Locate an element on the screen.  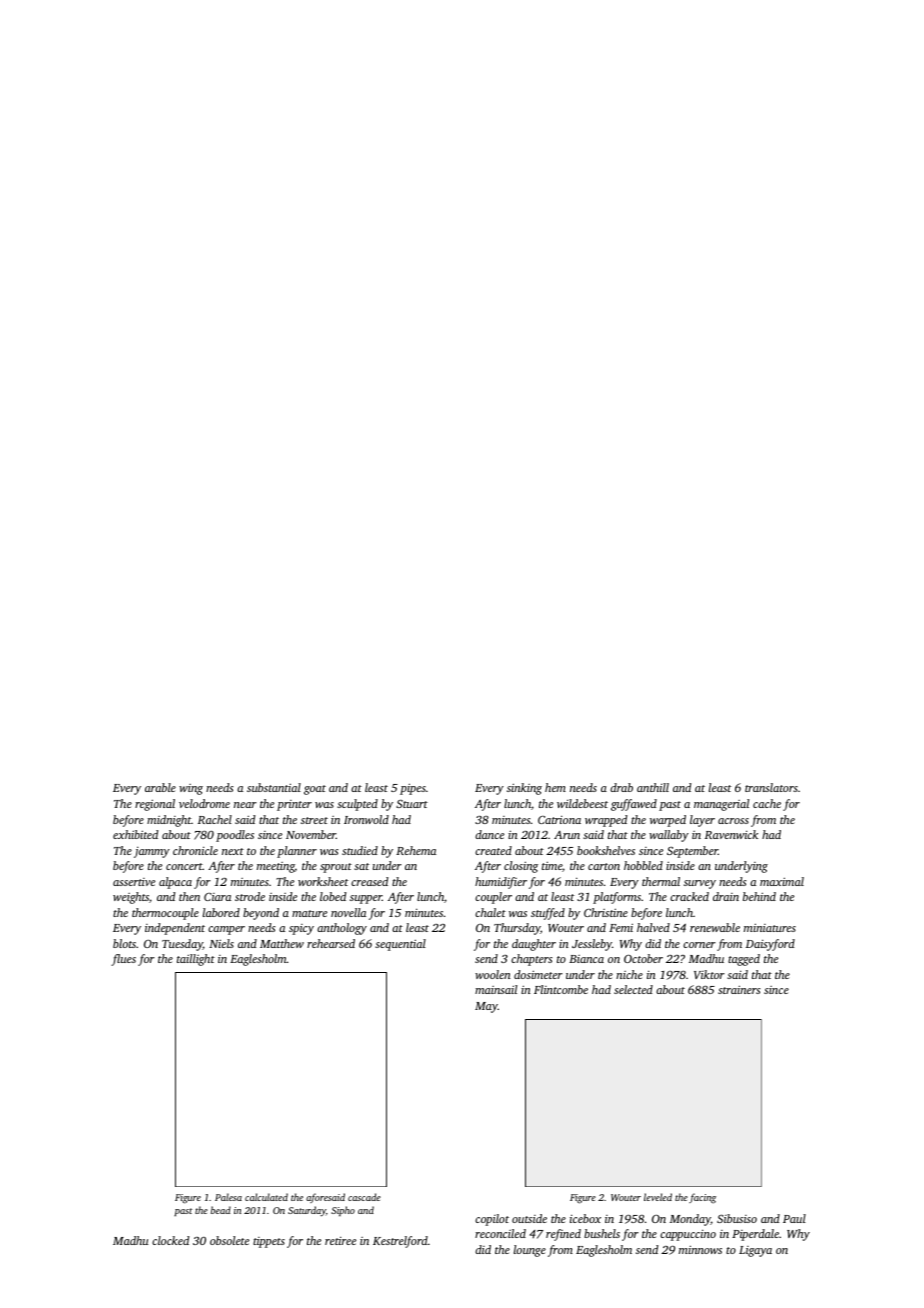
selected is located at coordinates (633, 989).
